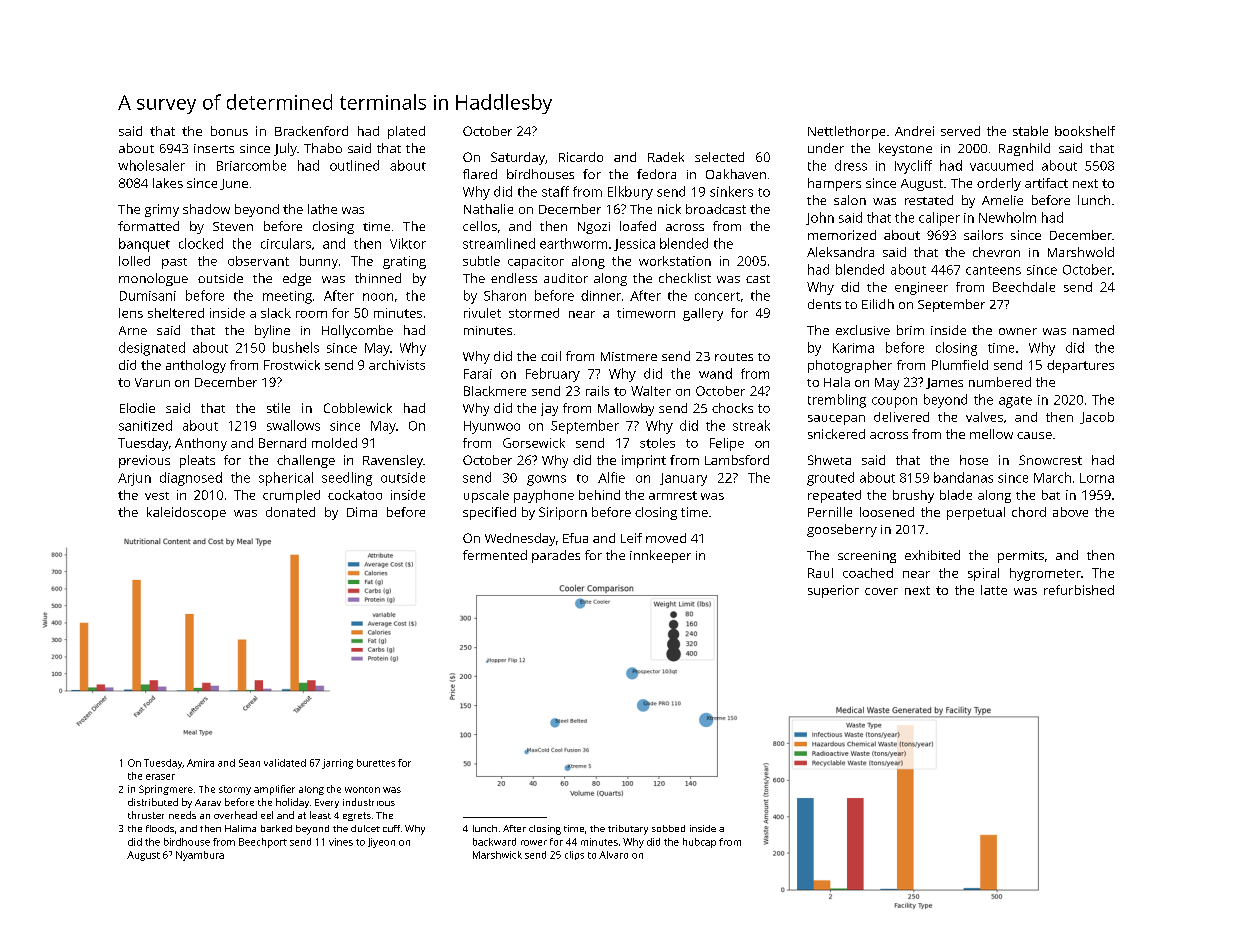 This screenshot has width=1233, height=952. Describe the element at coordinates (574, 855) in the screenshot. I see `clips` at that location.
